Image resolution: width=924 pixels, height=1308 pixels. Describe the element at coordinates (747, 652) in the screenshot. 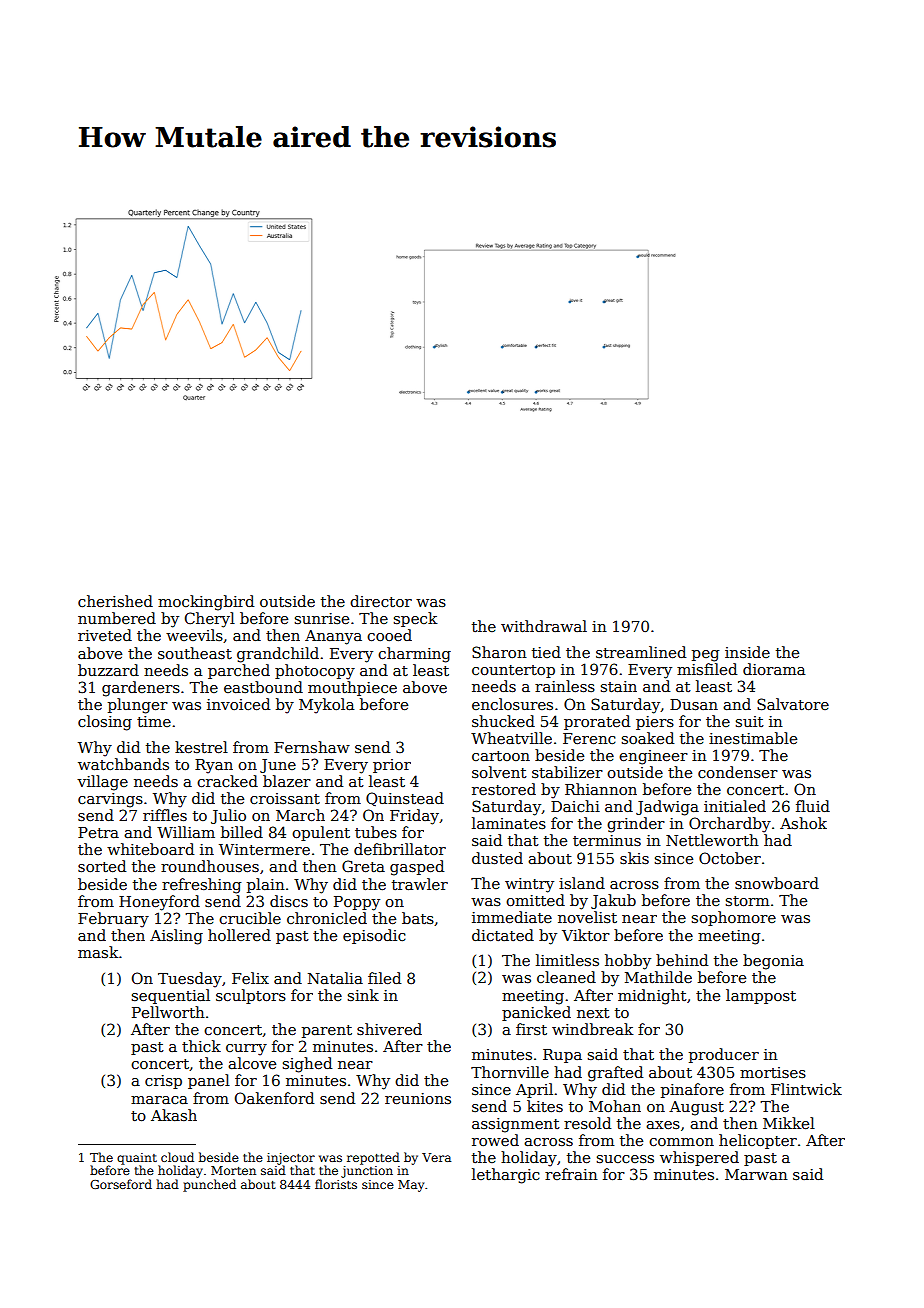

I see `inside` at that location.
